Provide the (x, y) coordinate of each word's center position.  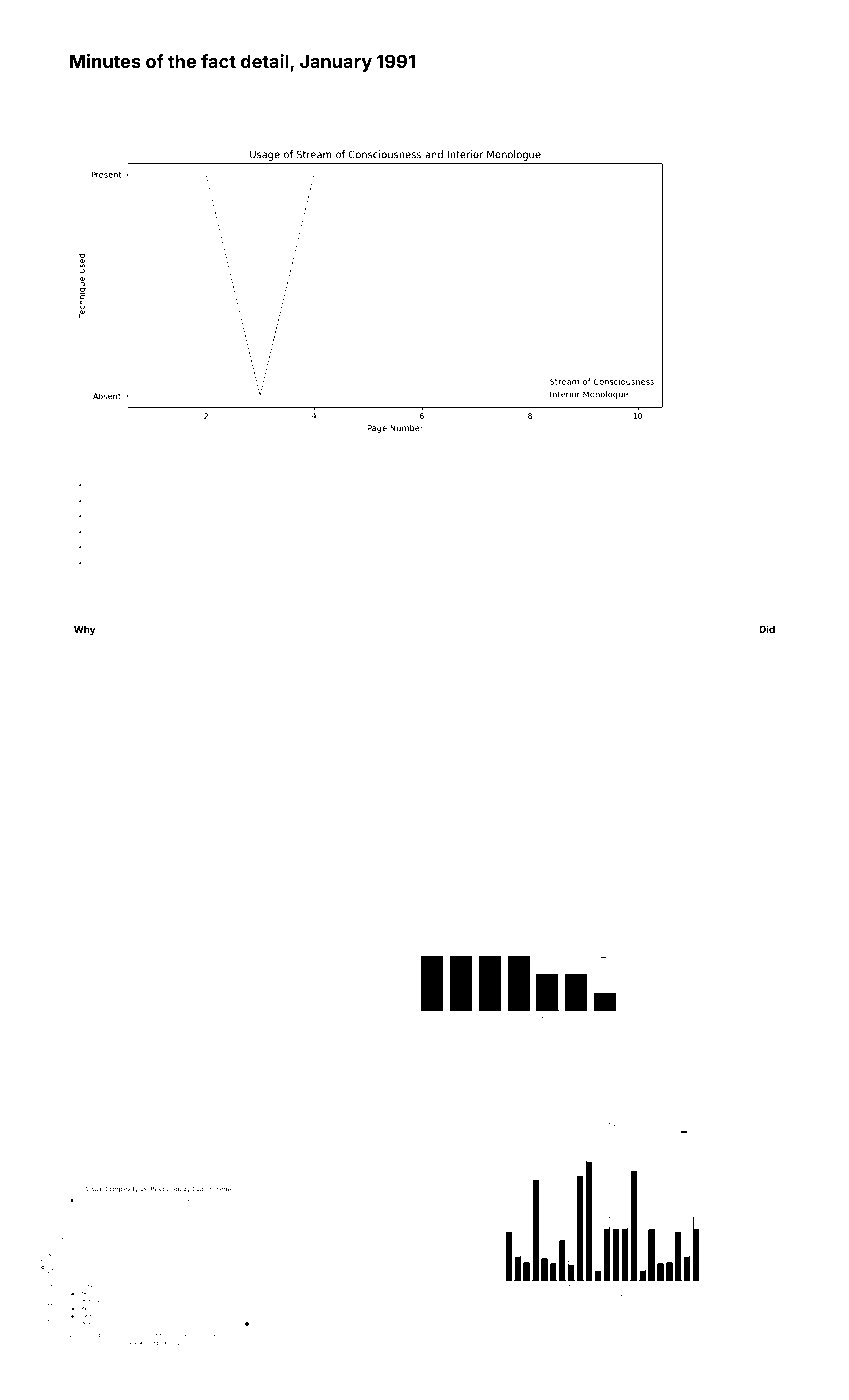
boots (331, 793)
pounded (129, 563)
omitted (631, 501)
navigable (473, 601)
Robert (204, 97)
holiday (446, 129)
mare (755, 707)
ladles (109, 806)
